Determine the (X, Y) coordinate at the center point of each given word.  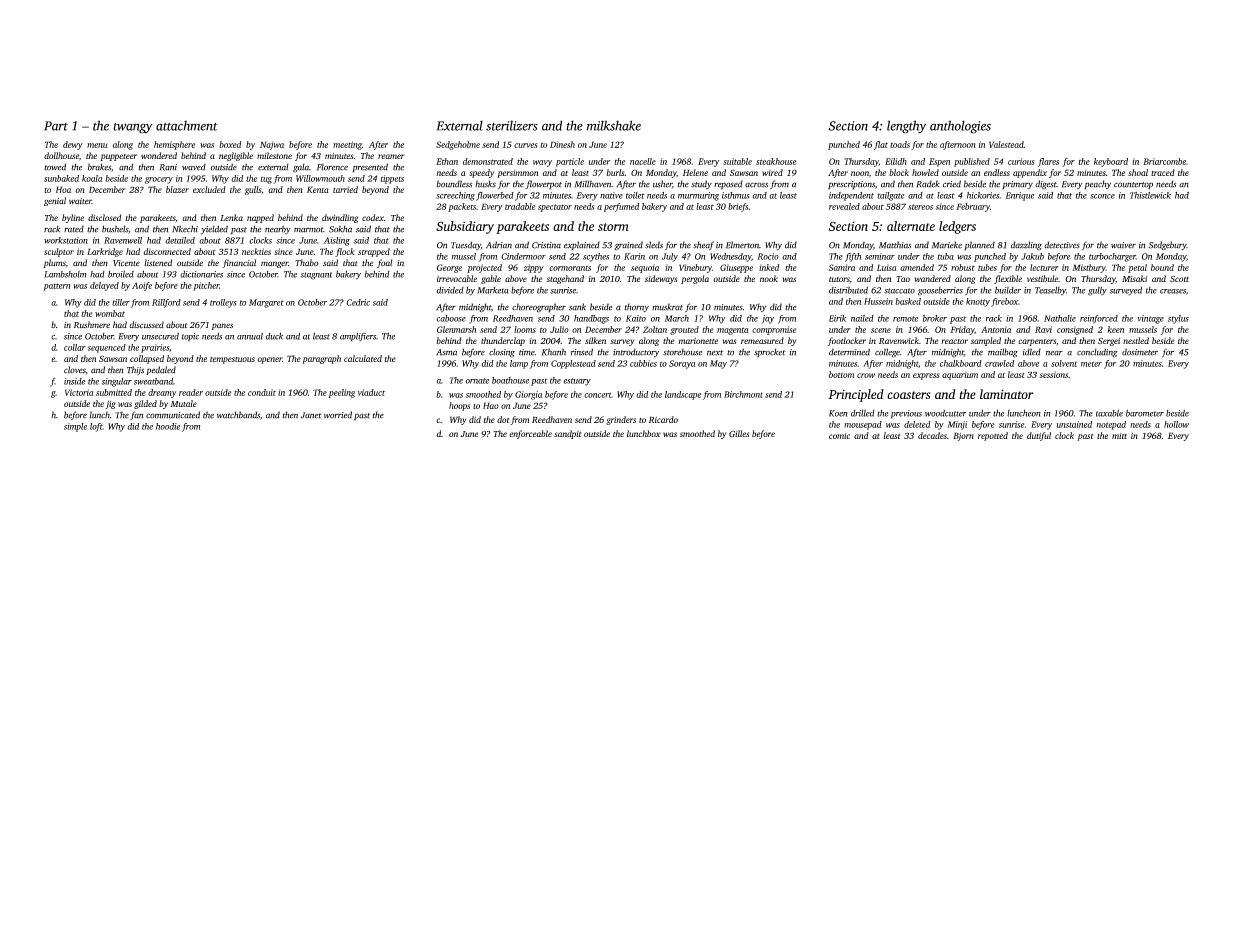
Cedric (358, 302)
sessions (1053, 374)
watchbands (238, 415)
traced (1163, 172)
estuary (577, 382)
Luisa (887, 267)
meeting (347, 145)
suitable (737, 161)
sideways (661, 279)
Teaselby (1050, 291)
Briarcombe (1164, 161)
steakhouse (776, 161)
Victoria (79, 392)
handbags (591, 319)
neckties (256, 251)
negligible (236, 156)
